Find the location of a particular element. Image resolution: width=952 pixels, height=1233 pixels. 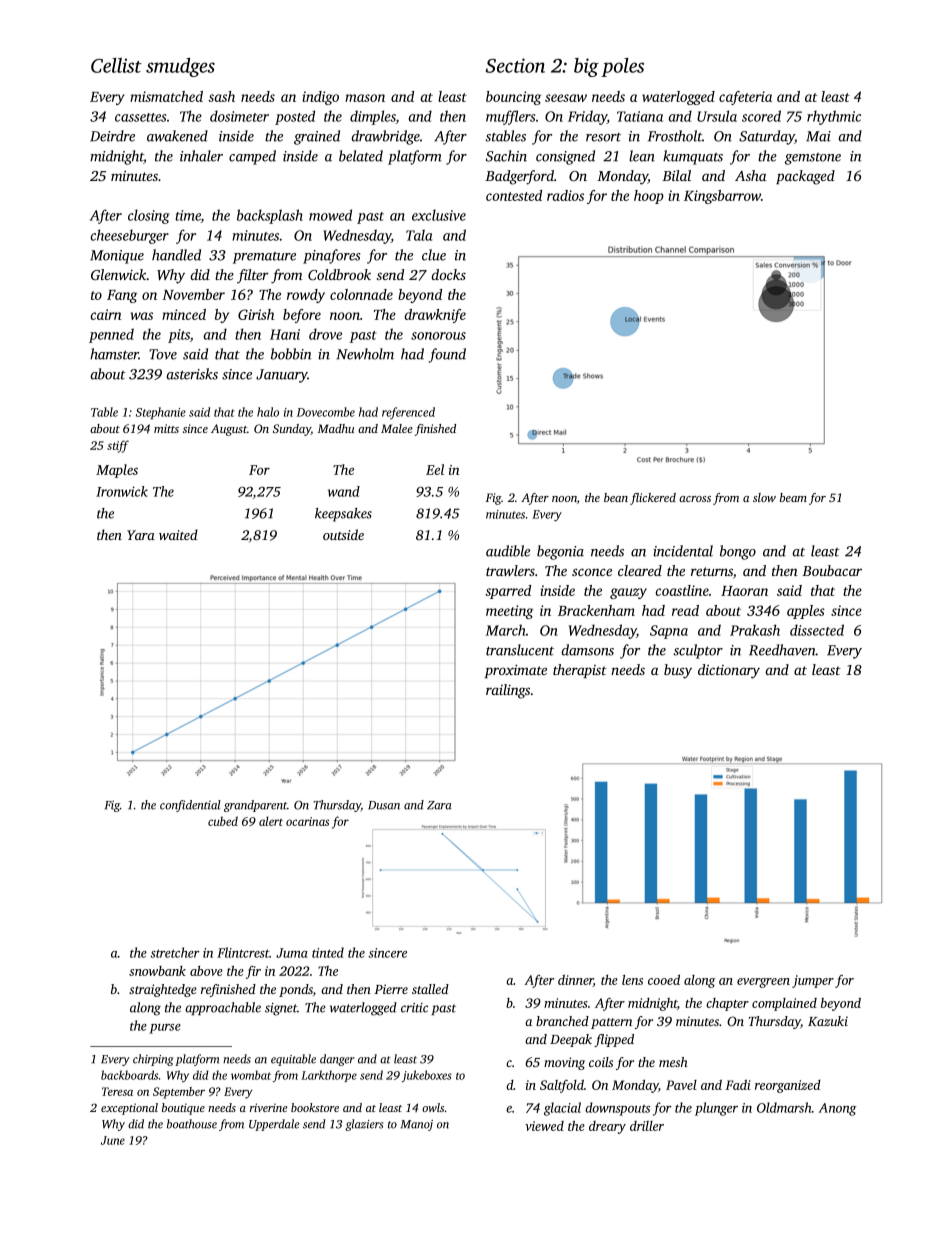

Coldbrook is located at coordinates (339, 274).
